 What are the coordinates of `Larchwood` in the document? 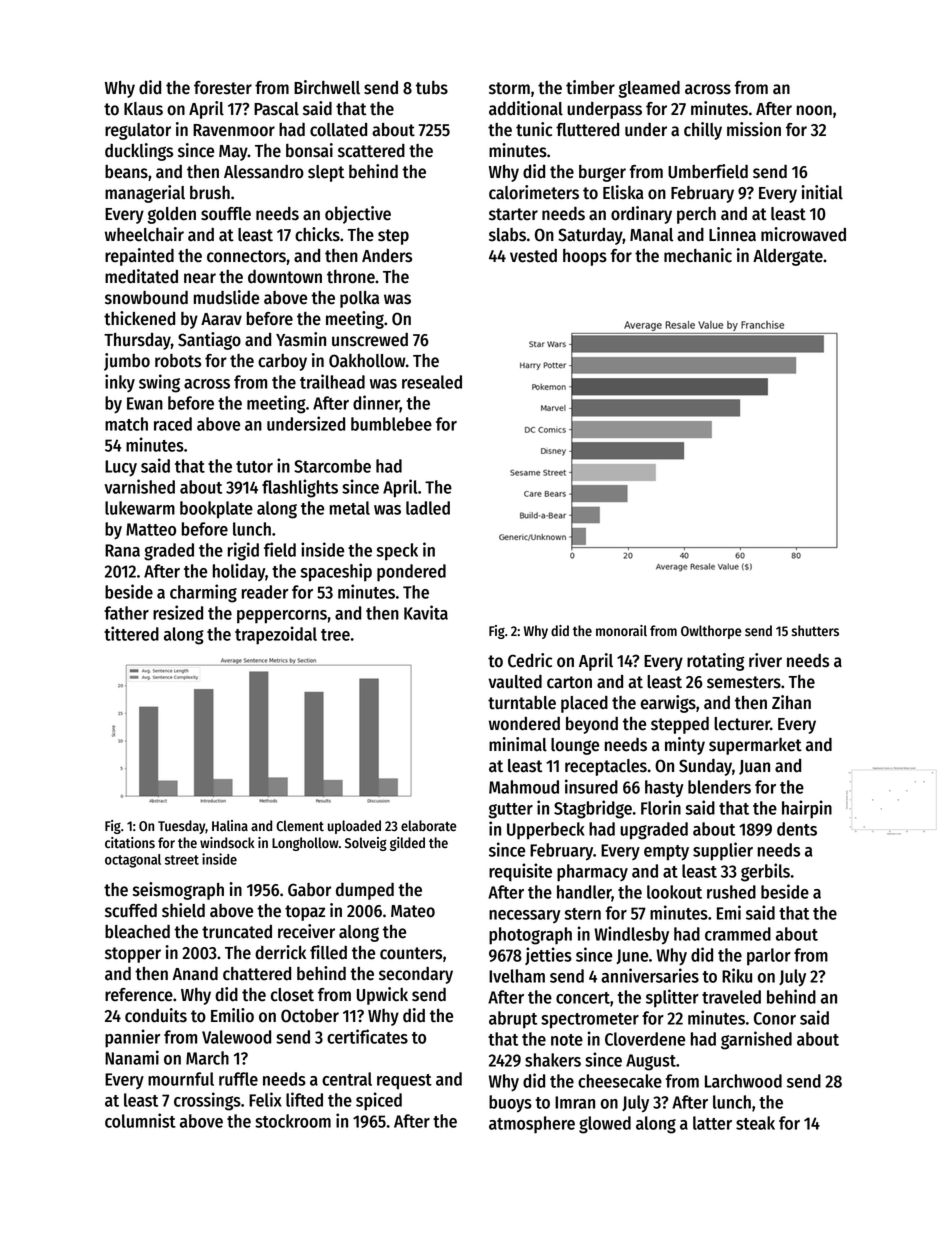 It's located at (743, 1081).
